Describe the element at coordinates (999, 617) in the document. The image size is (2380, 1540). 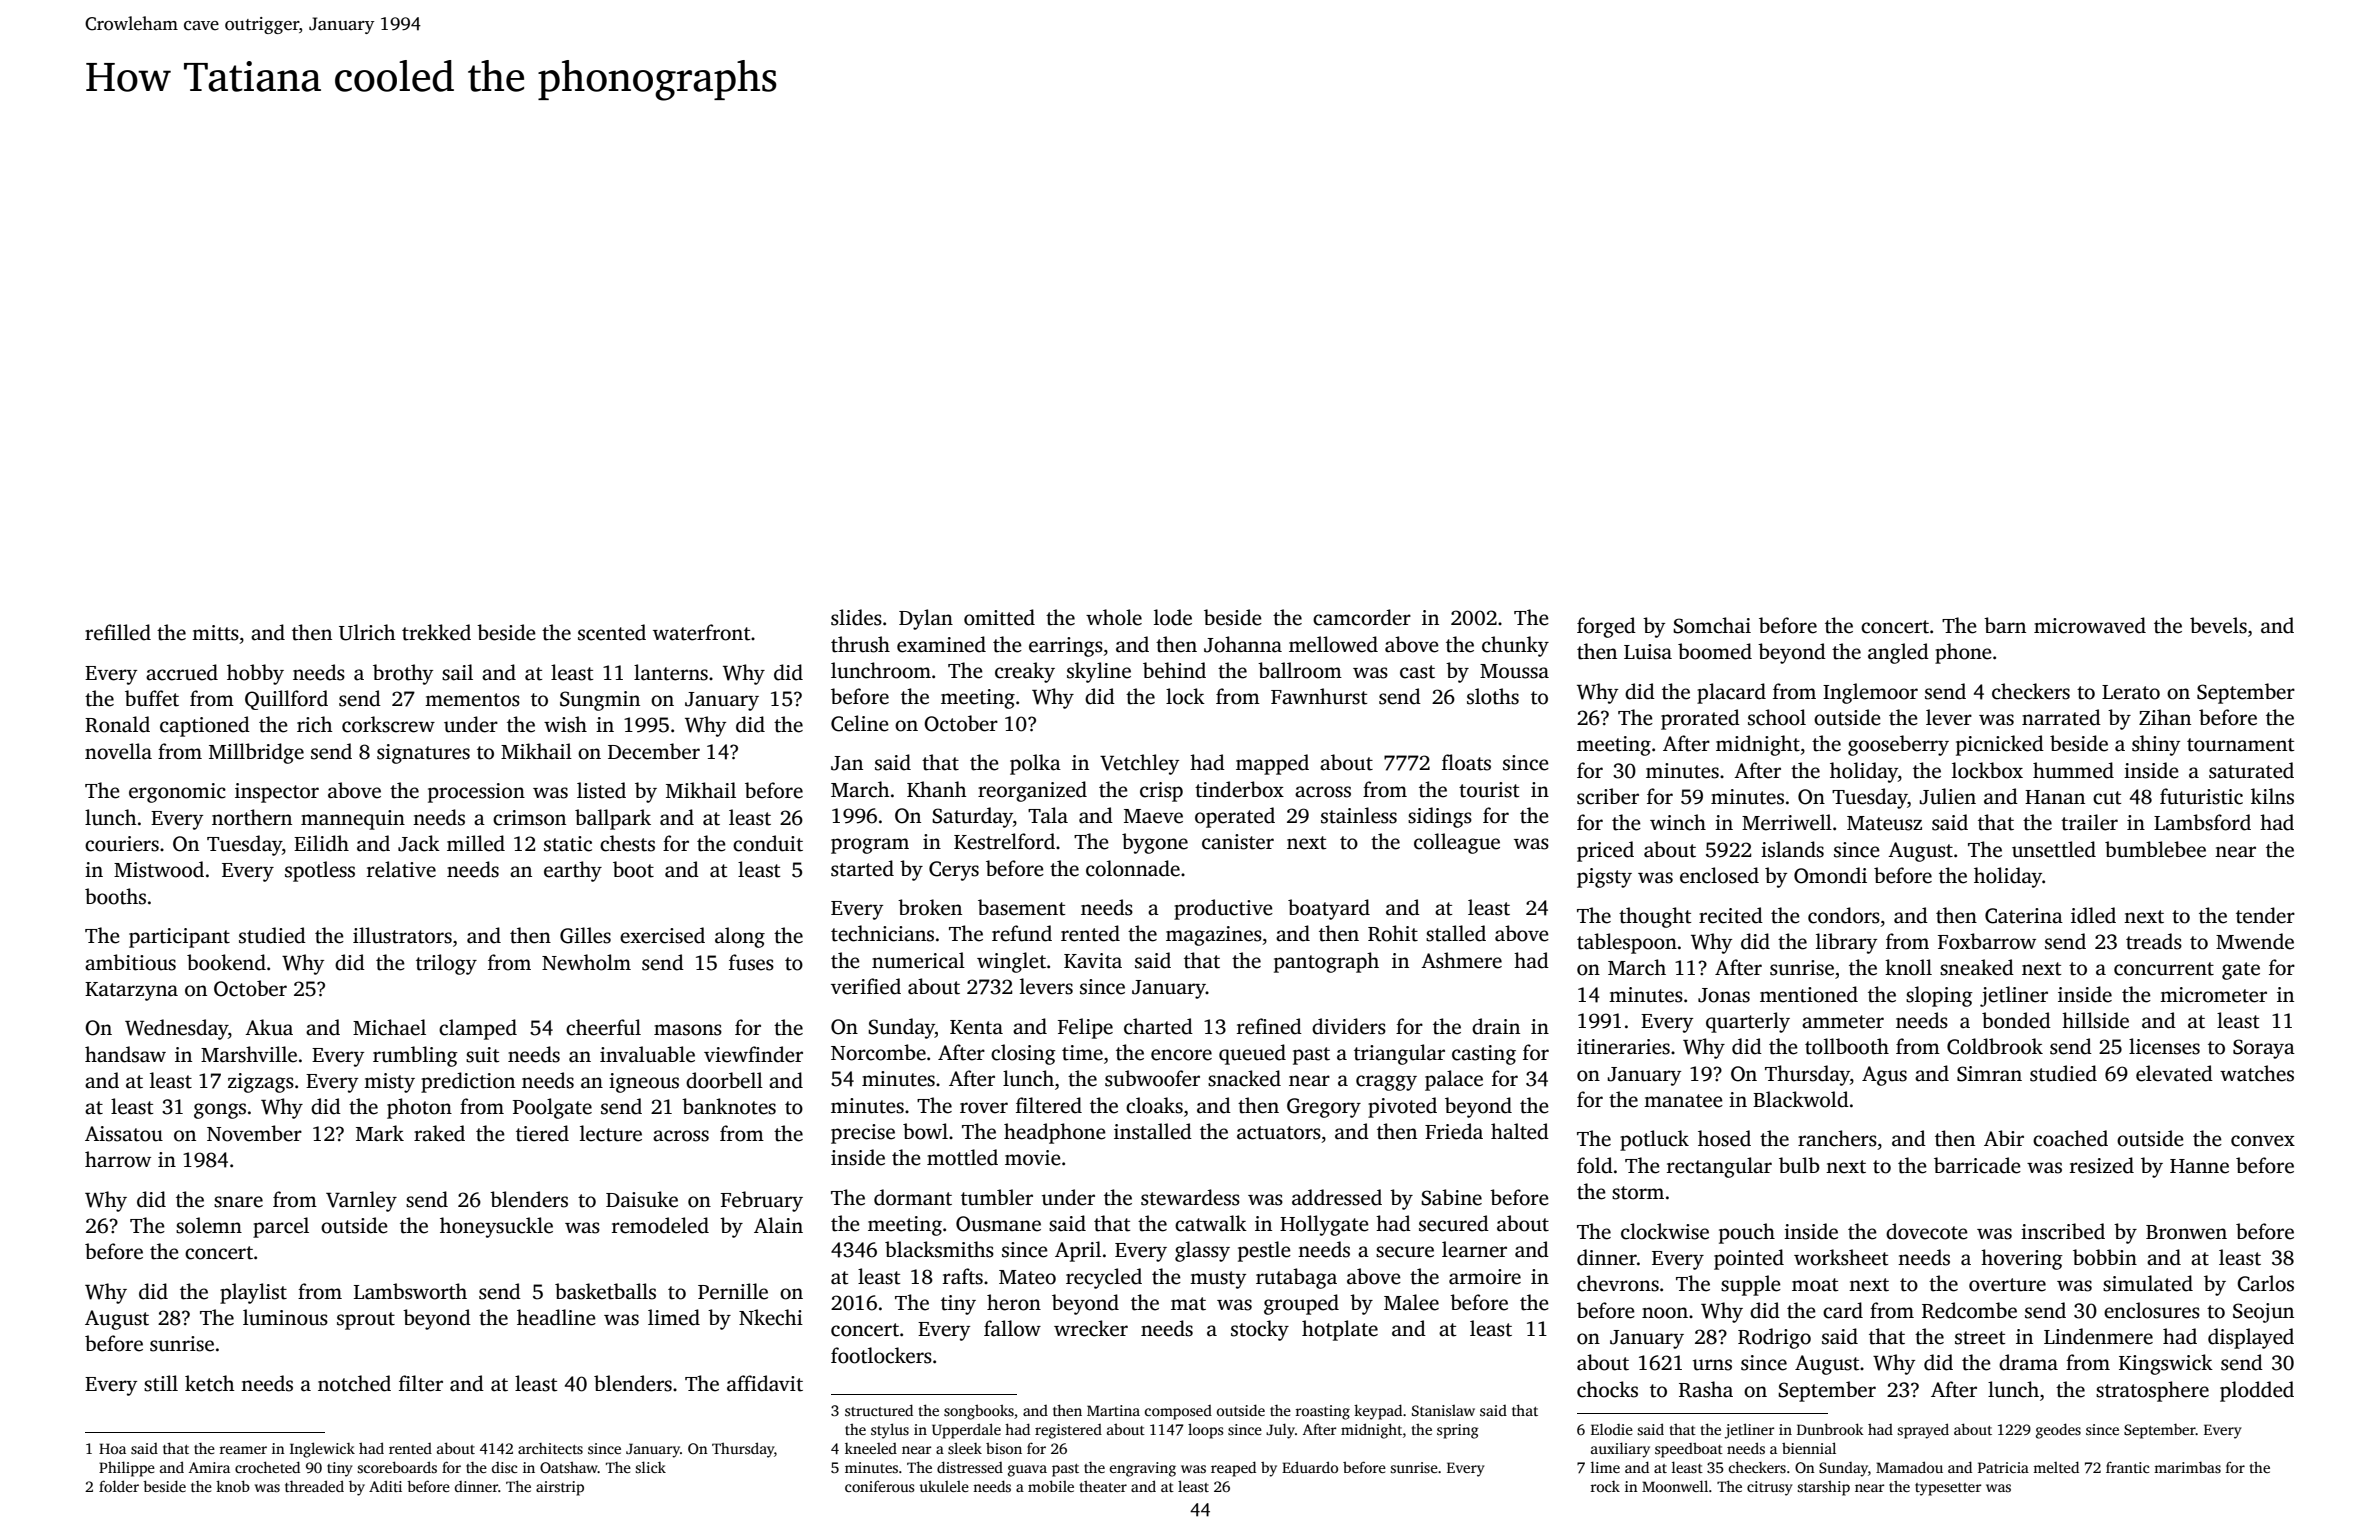
I see `omitted` at that location.
